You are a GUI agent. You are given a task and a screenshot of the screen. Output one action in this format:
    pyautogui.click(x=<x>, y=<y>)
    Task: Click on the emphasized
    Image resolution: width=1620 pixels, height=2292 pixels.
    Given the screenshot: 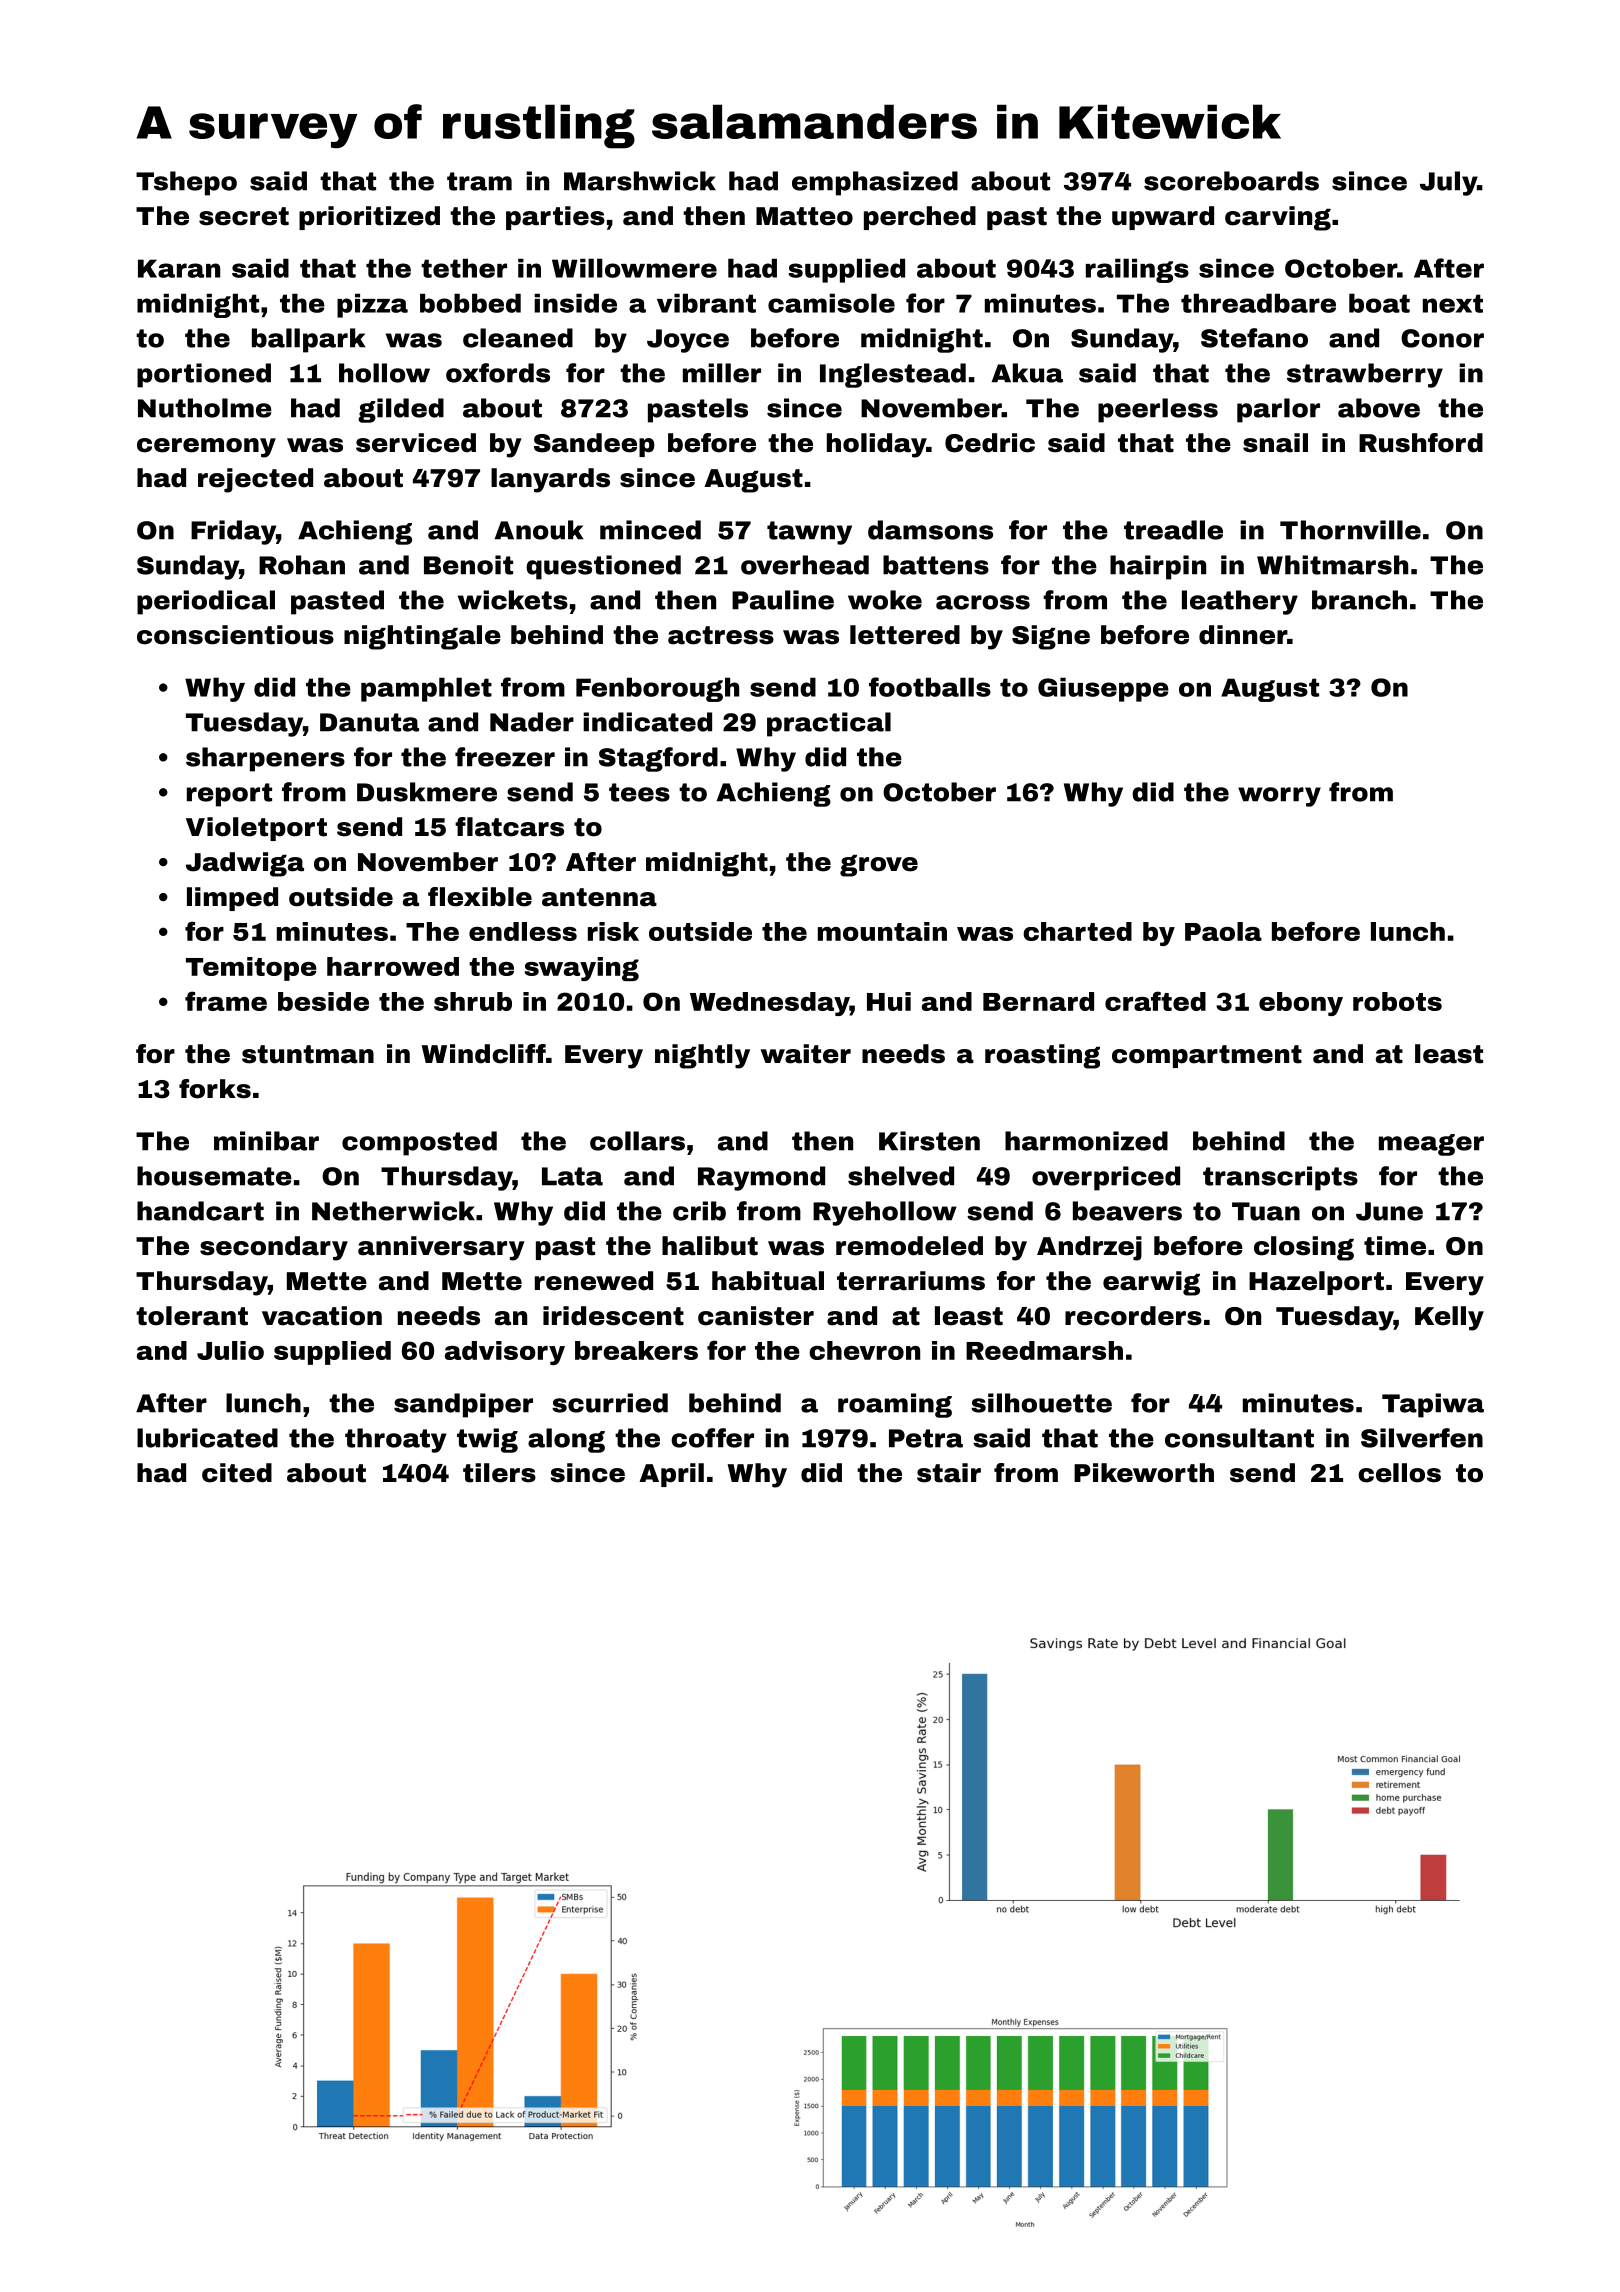 What is the action you would take?
    pyautogui.click(x=875, y=183)
